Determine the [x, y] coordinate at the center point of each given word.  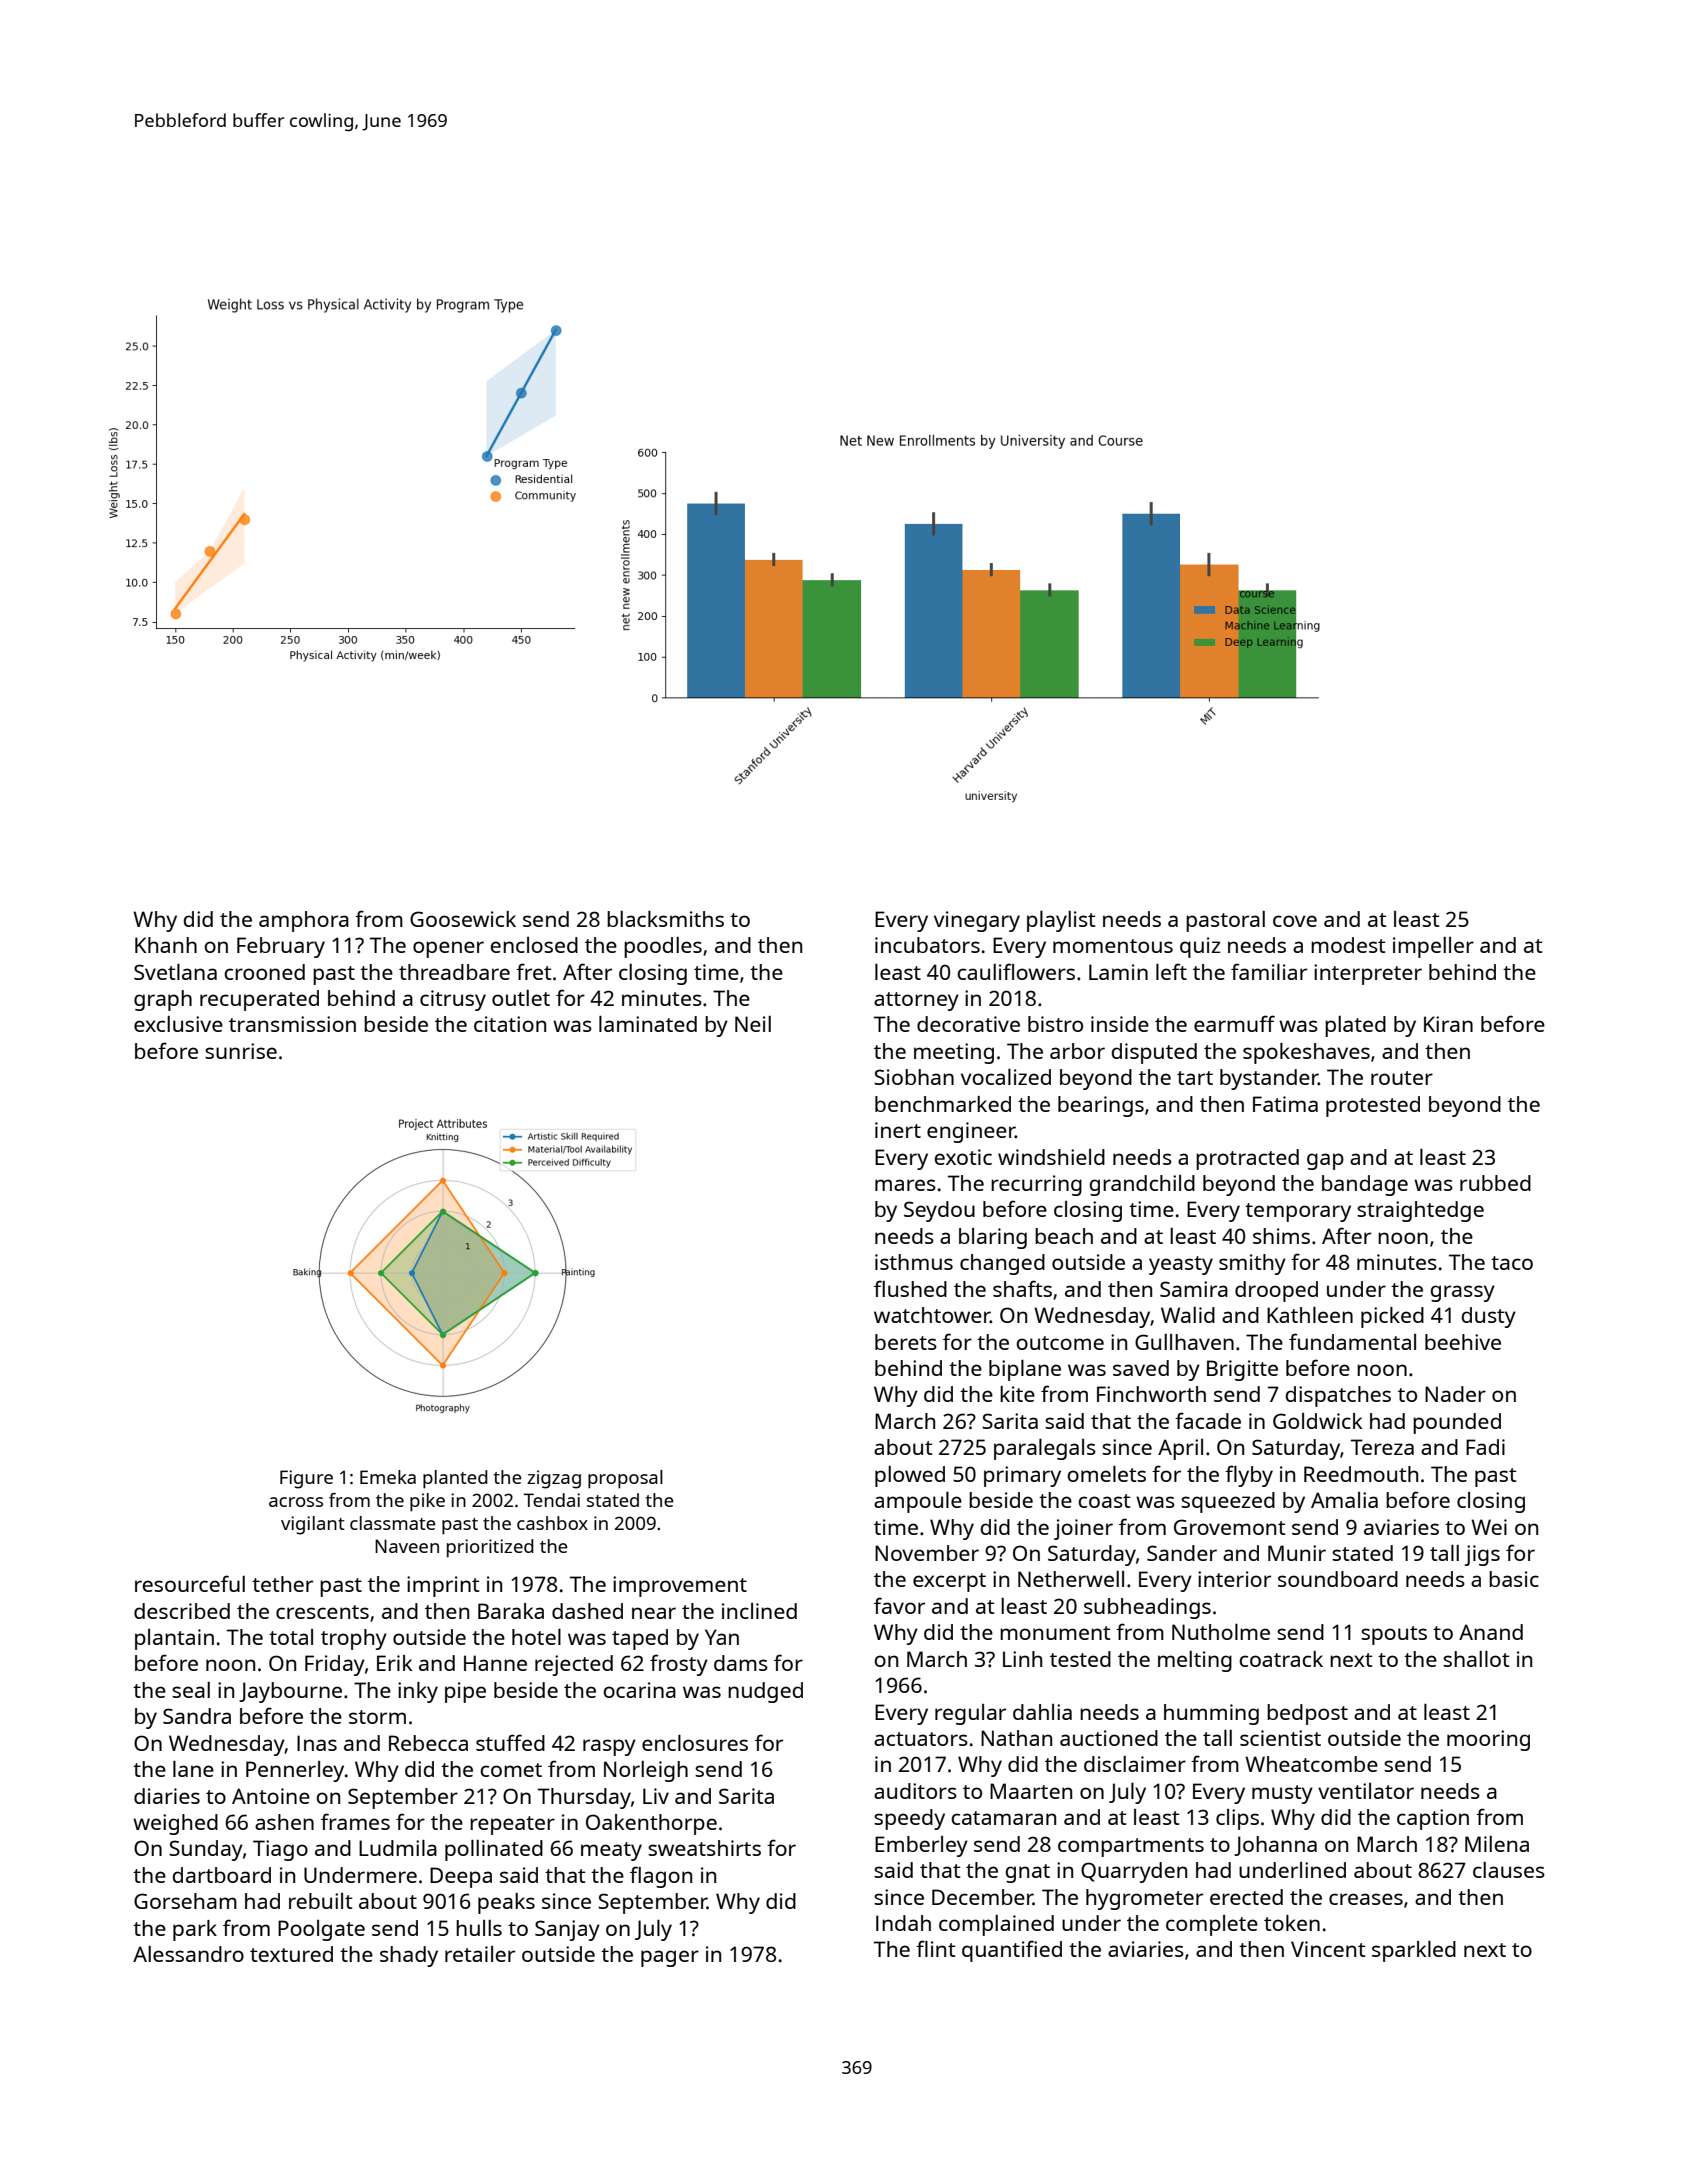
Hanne [495, 1663]
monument [1055, 1633]
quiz [1200, 947]
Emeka [388, 1477]
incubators [927, 945]
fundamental [1352, 1341]
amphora [304, 921]
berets [906, 1342]
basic [1514, 1579]
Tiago [280, 1850]
